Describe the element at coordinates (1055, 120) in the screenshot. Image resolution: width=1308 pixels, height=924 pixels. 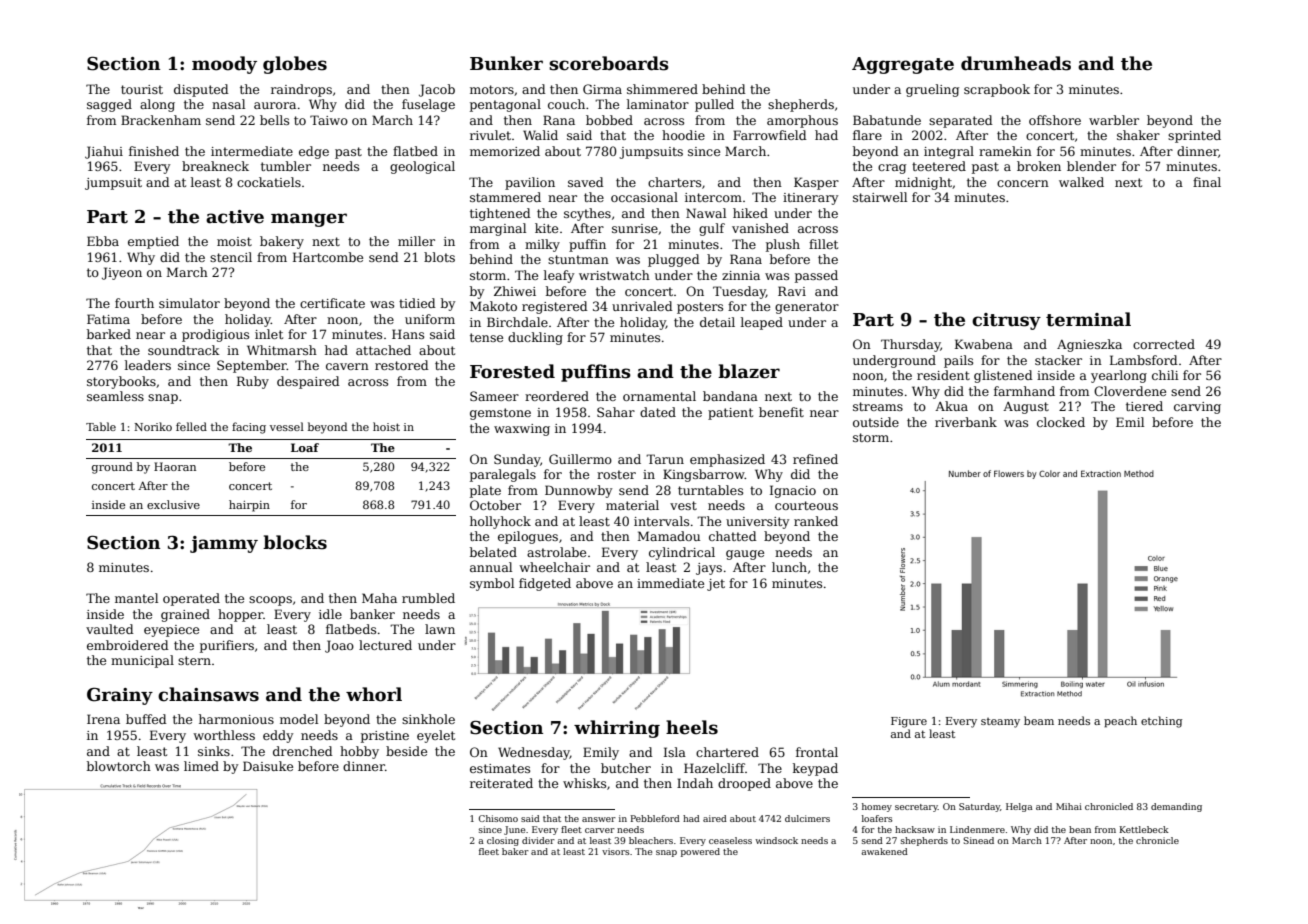
I see `offshore` at that location.
